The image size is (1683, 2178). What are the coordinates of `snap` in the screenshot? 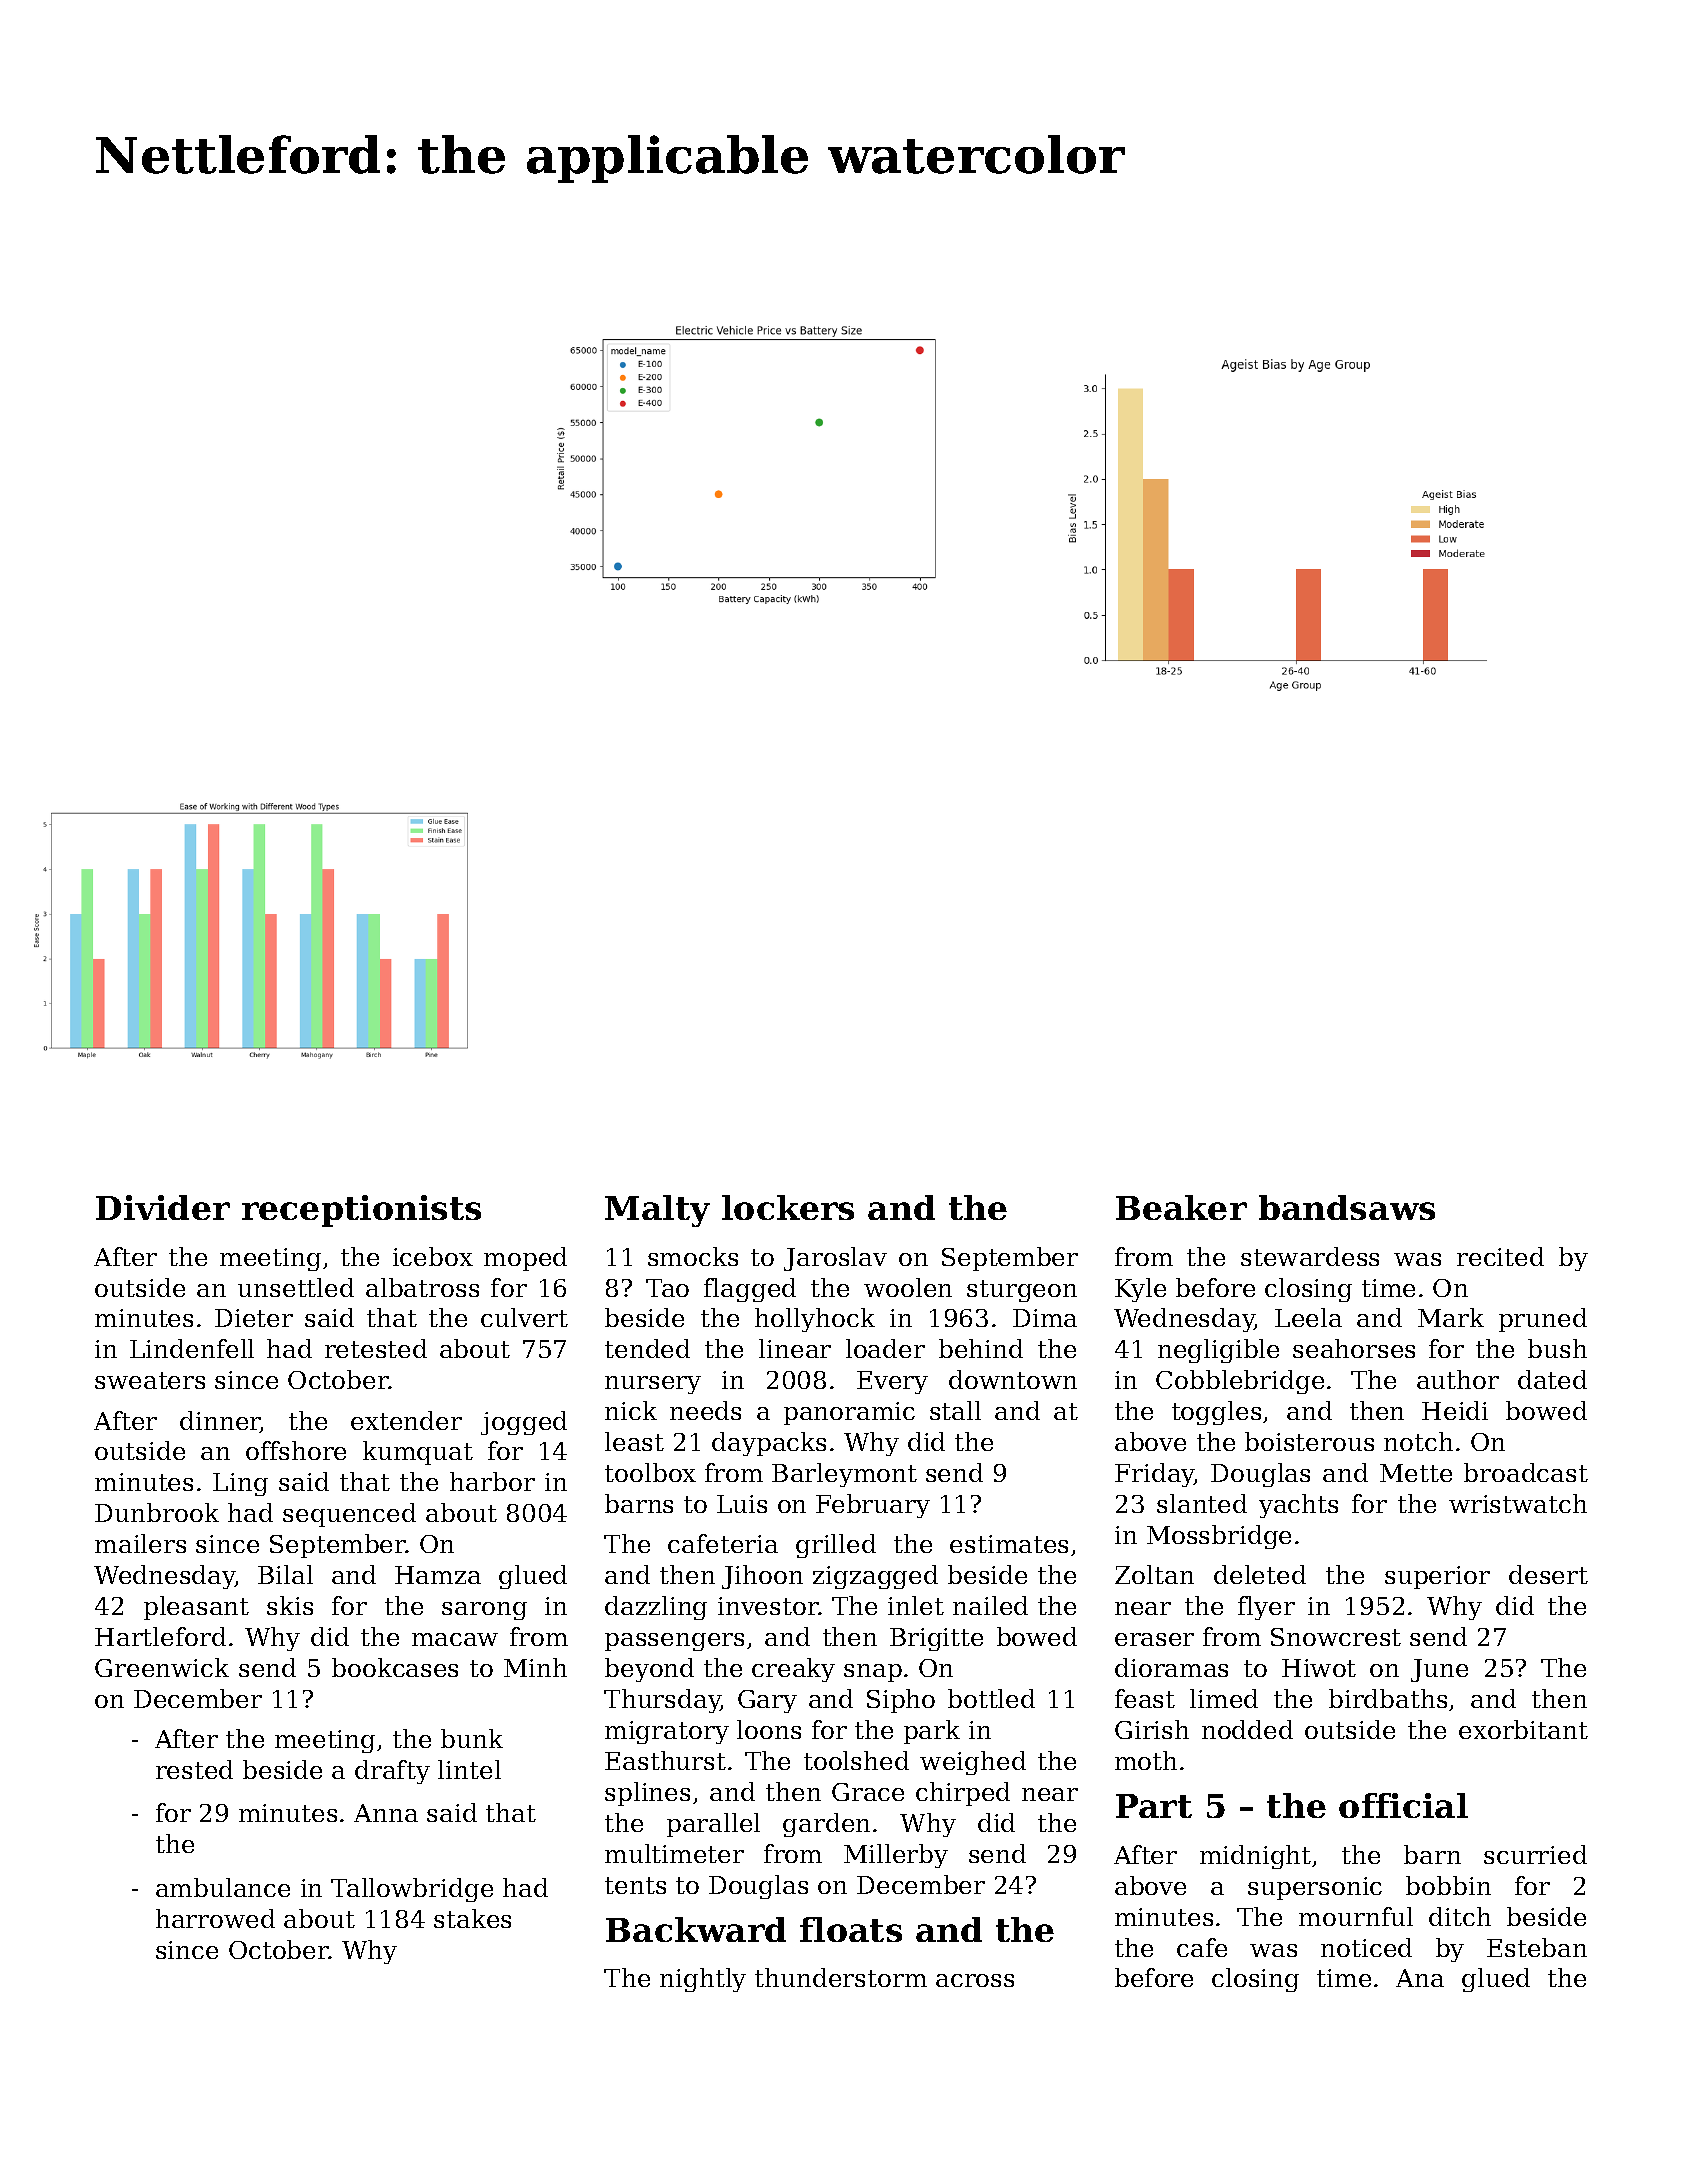 It's located at (873, 1673).
